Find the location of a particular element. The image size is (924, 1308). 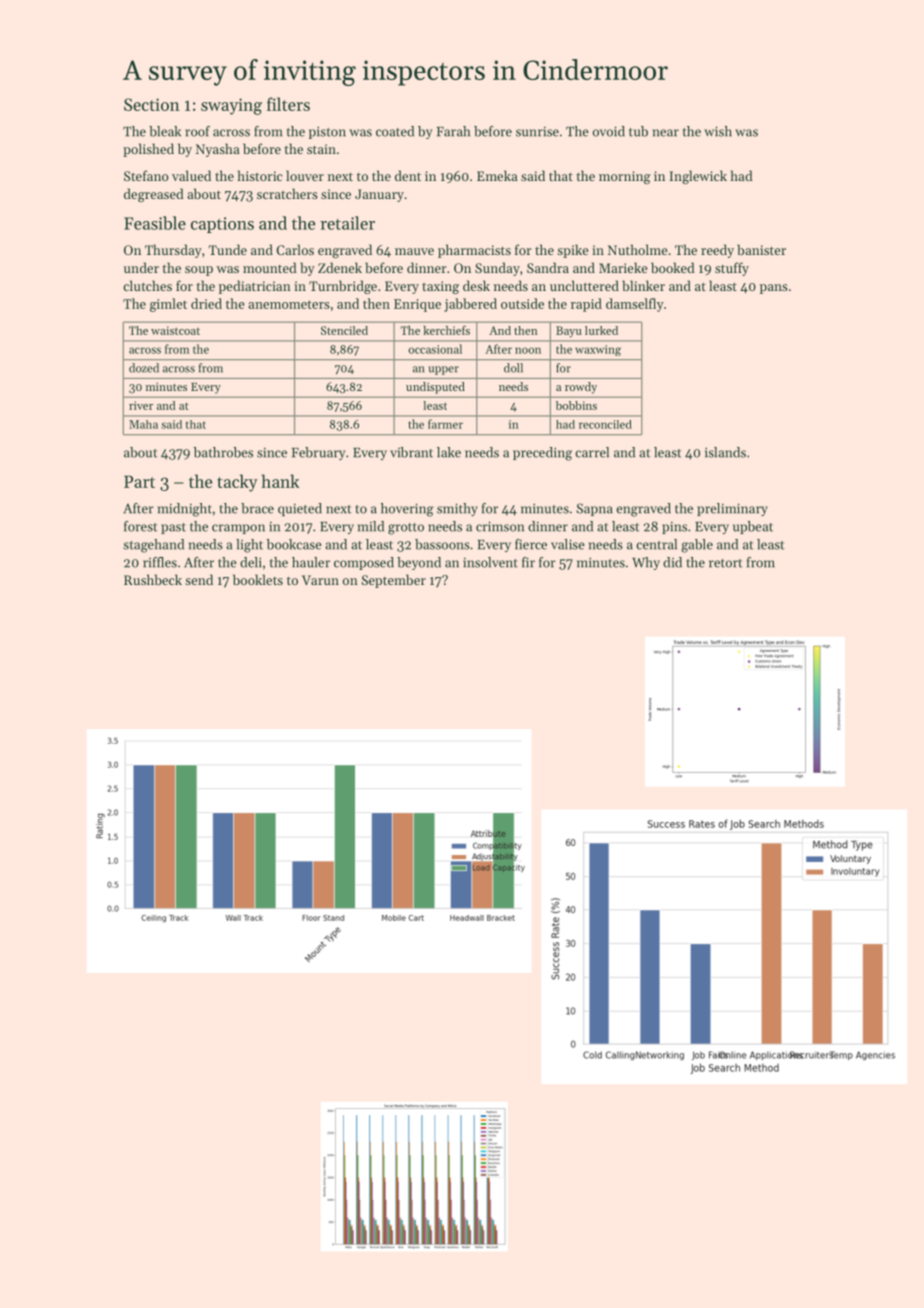

banister is located at coordinates (761, 249).
